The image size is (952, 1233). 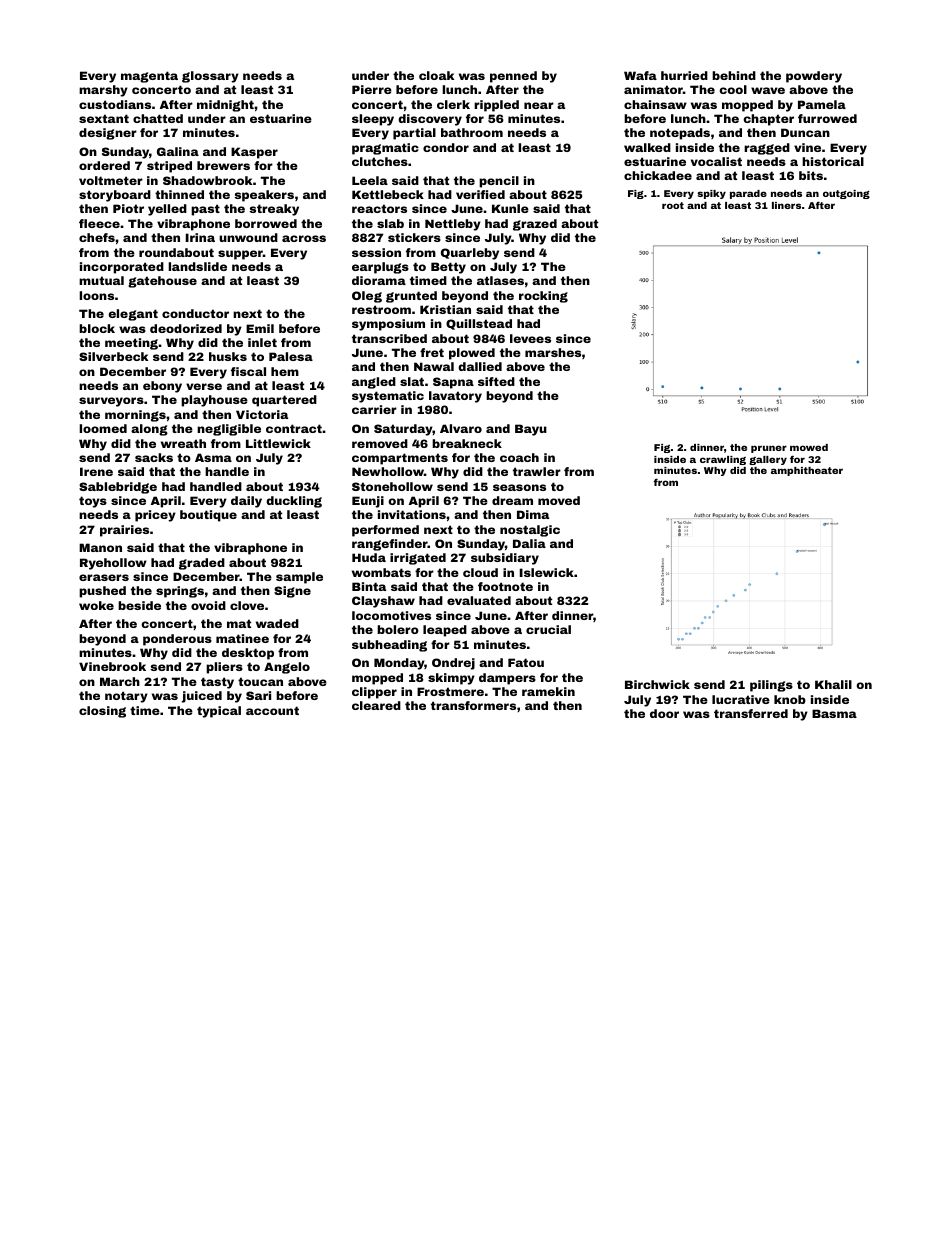 What do you see at coordinates (210, 77) in the screenshot?
I see `glossary` at bounding box center [210, 77].
